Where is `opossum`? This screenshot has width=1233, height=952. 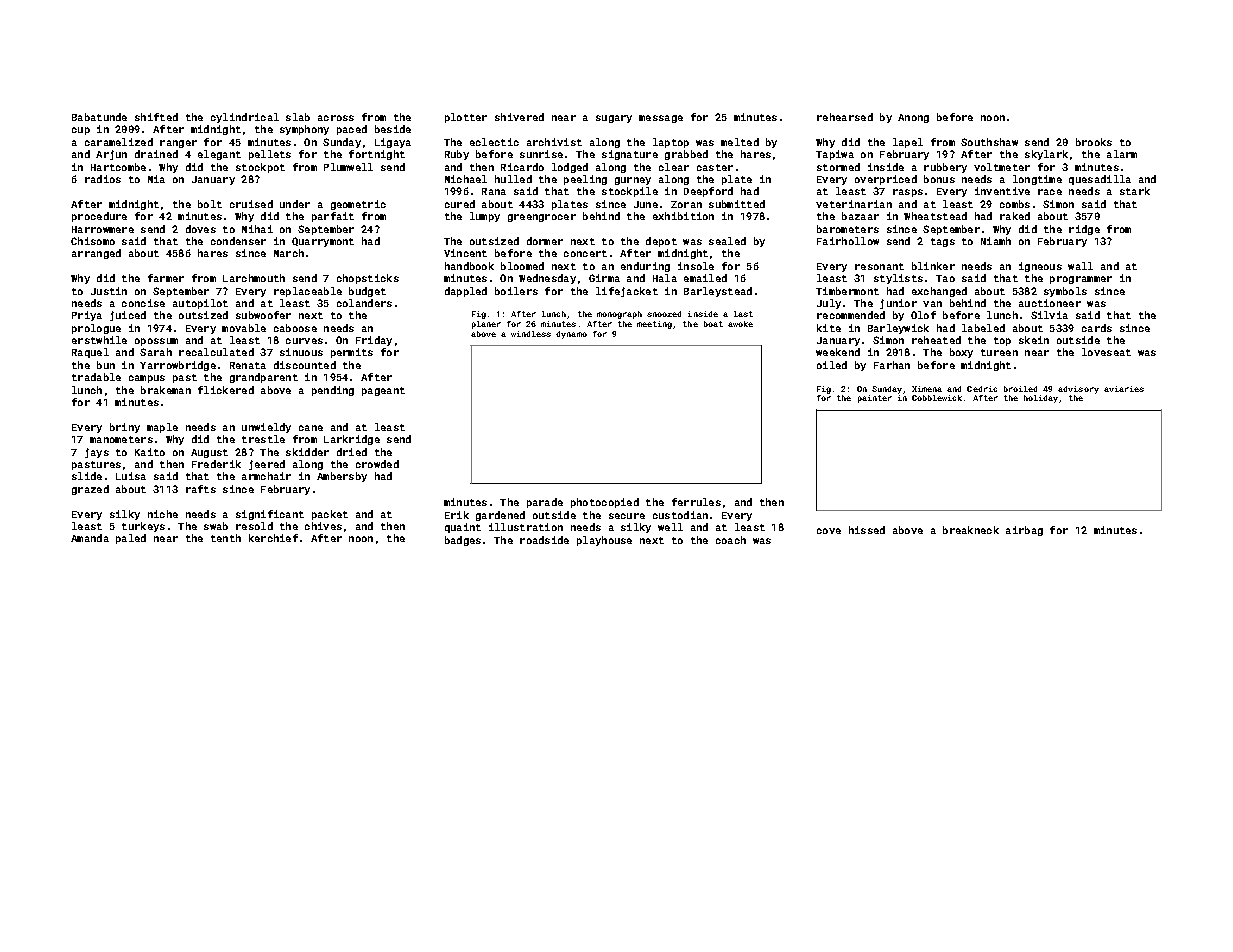 opossum is located at coordinates (156, 342).
